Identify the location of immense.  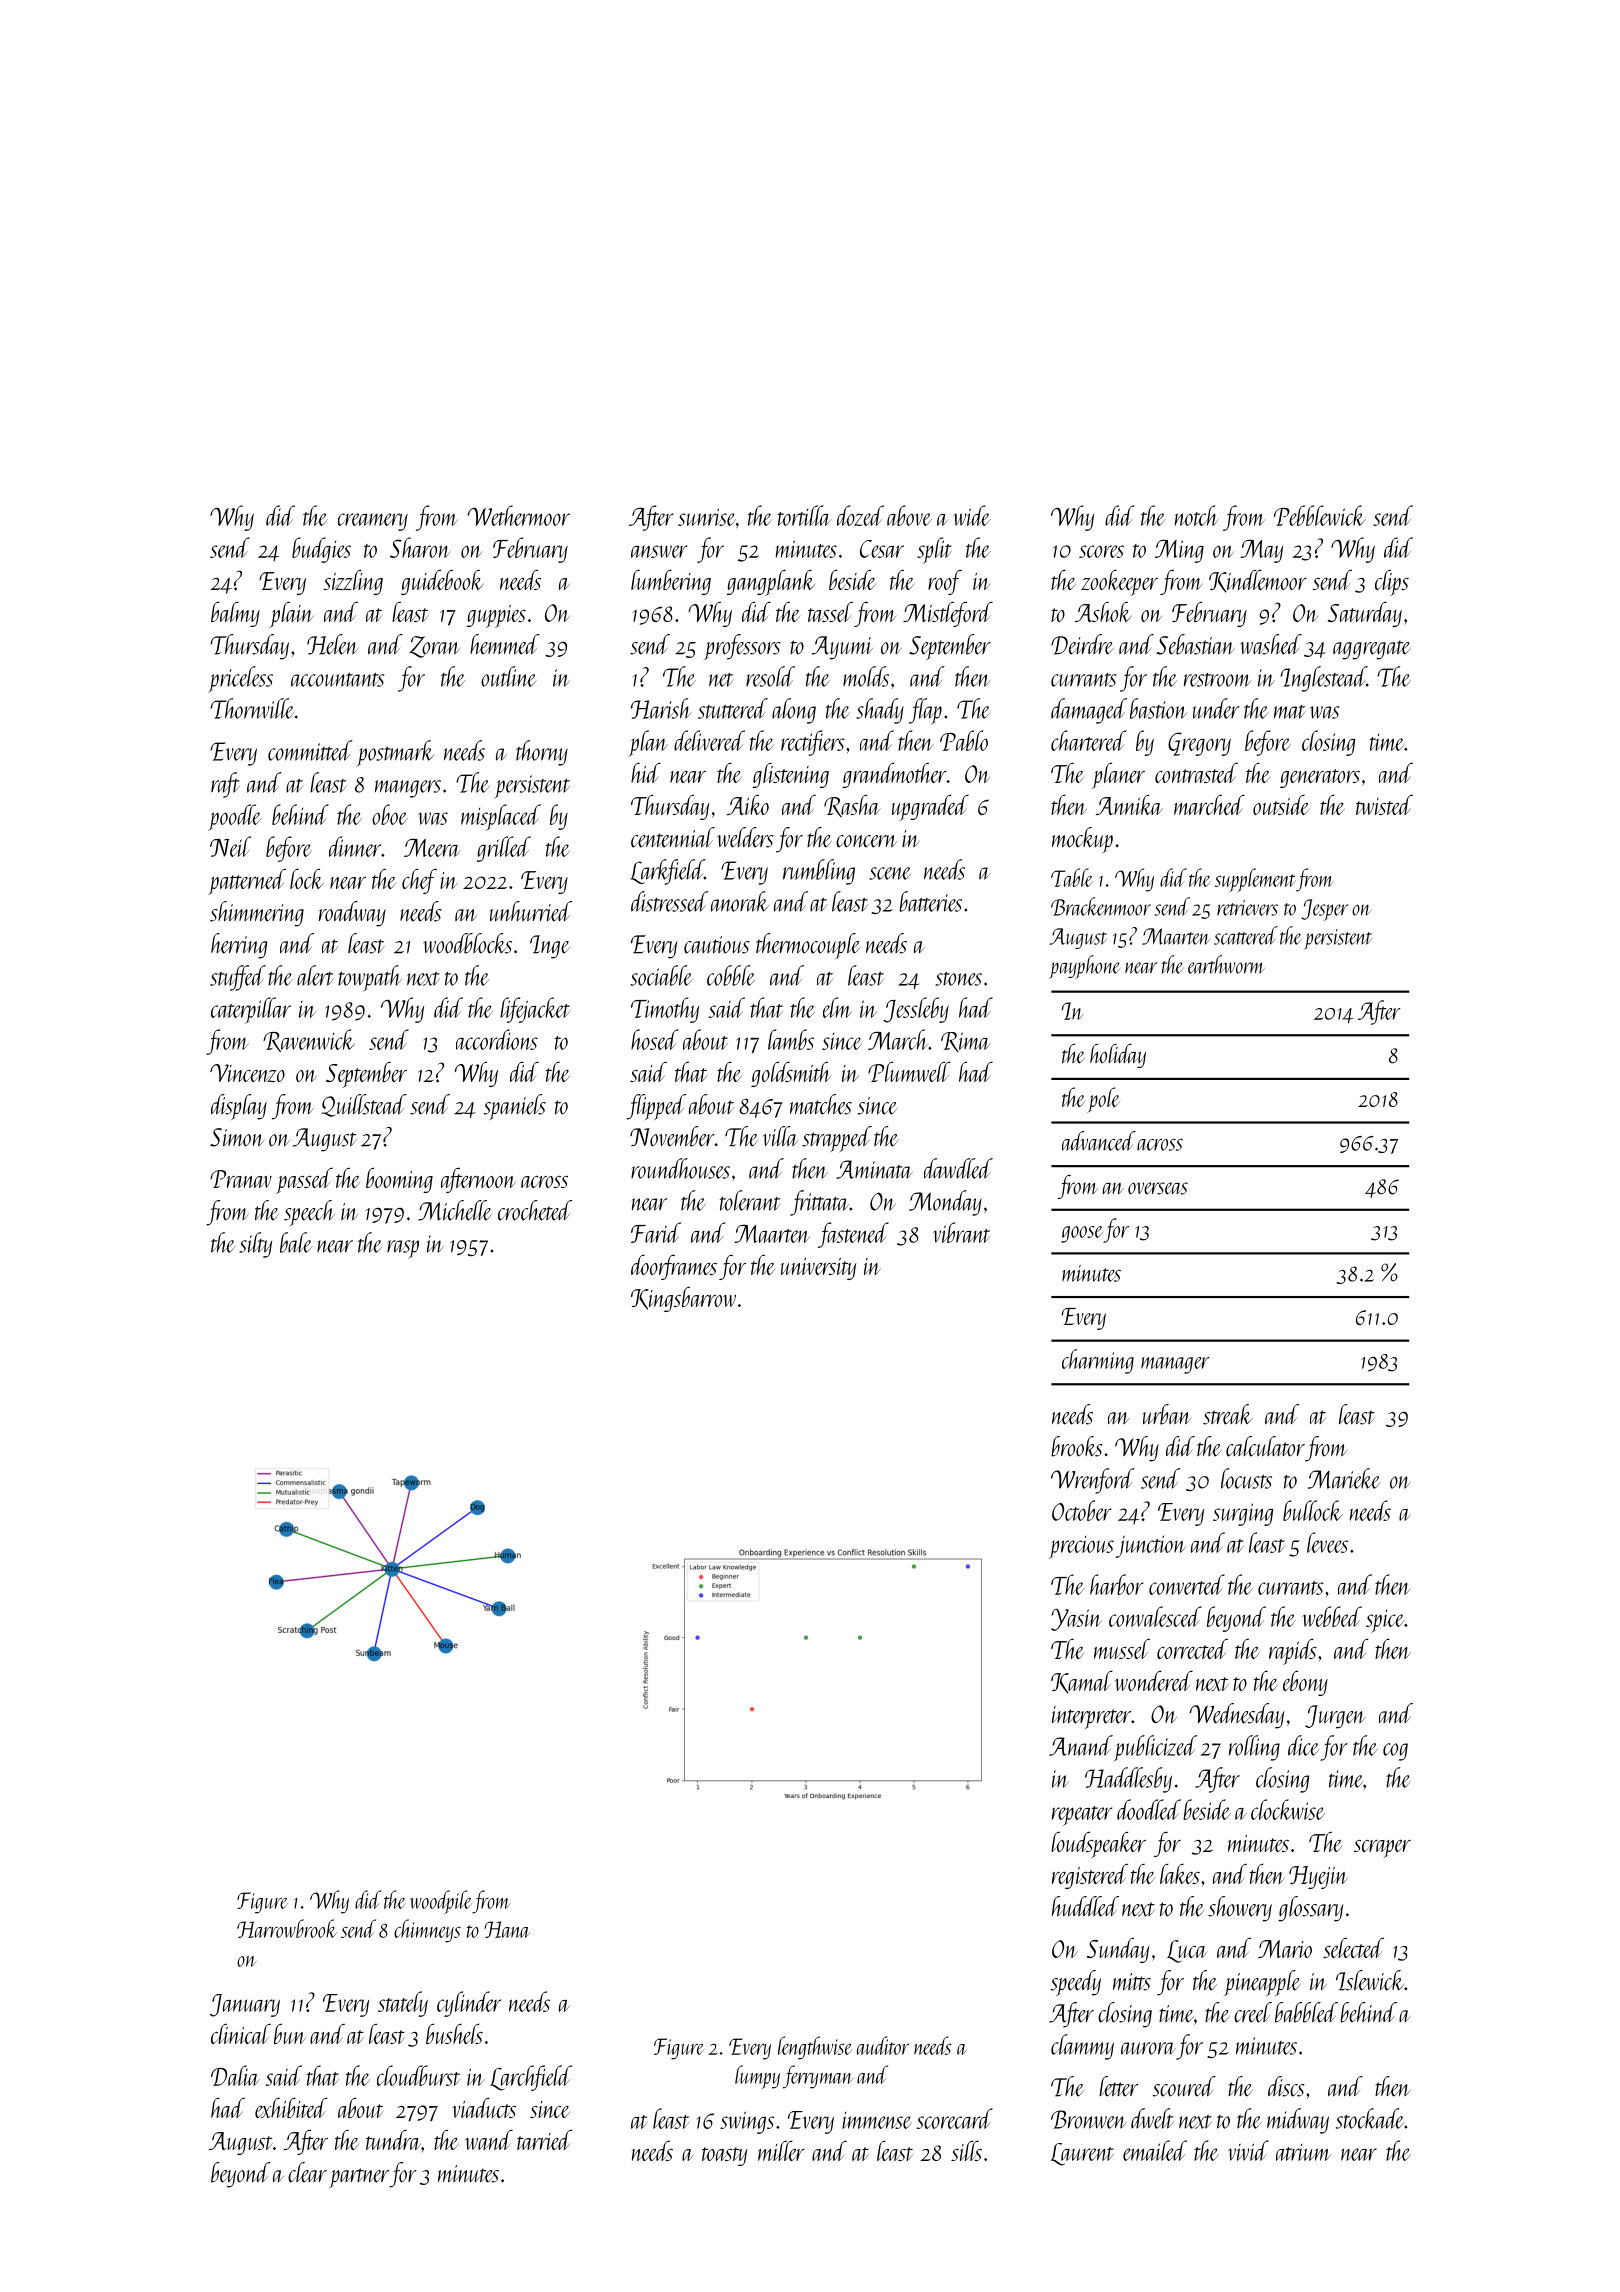
(877, 2120).
